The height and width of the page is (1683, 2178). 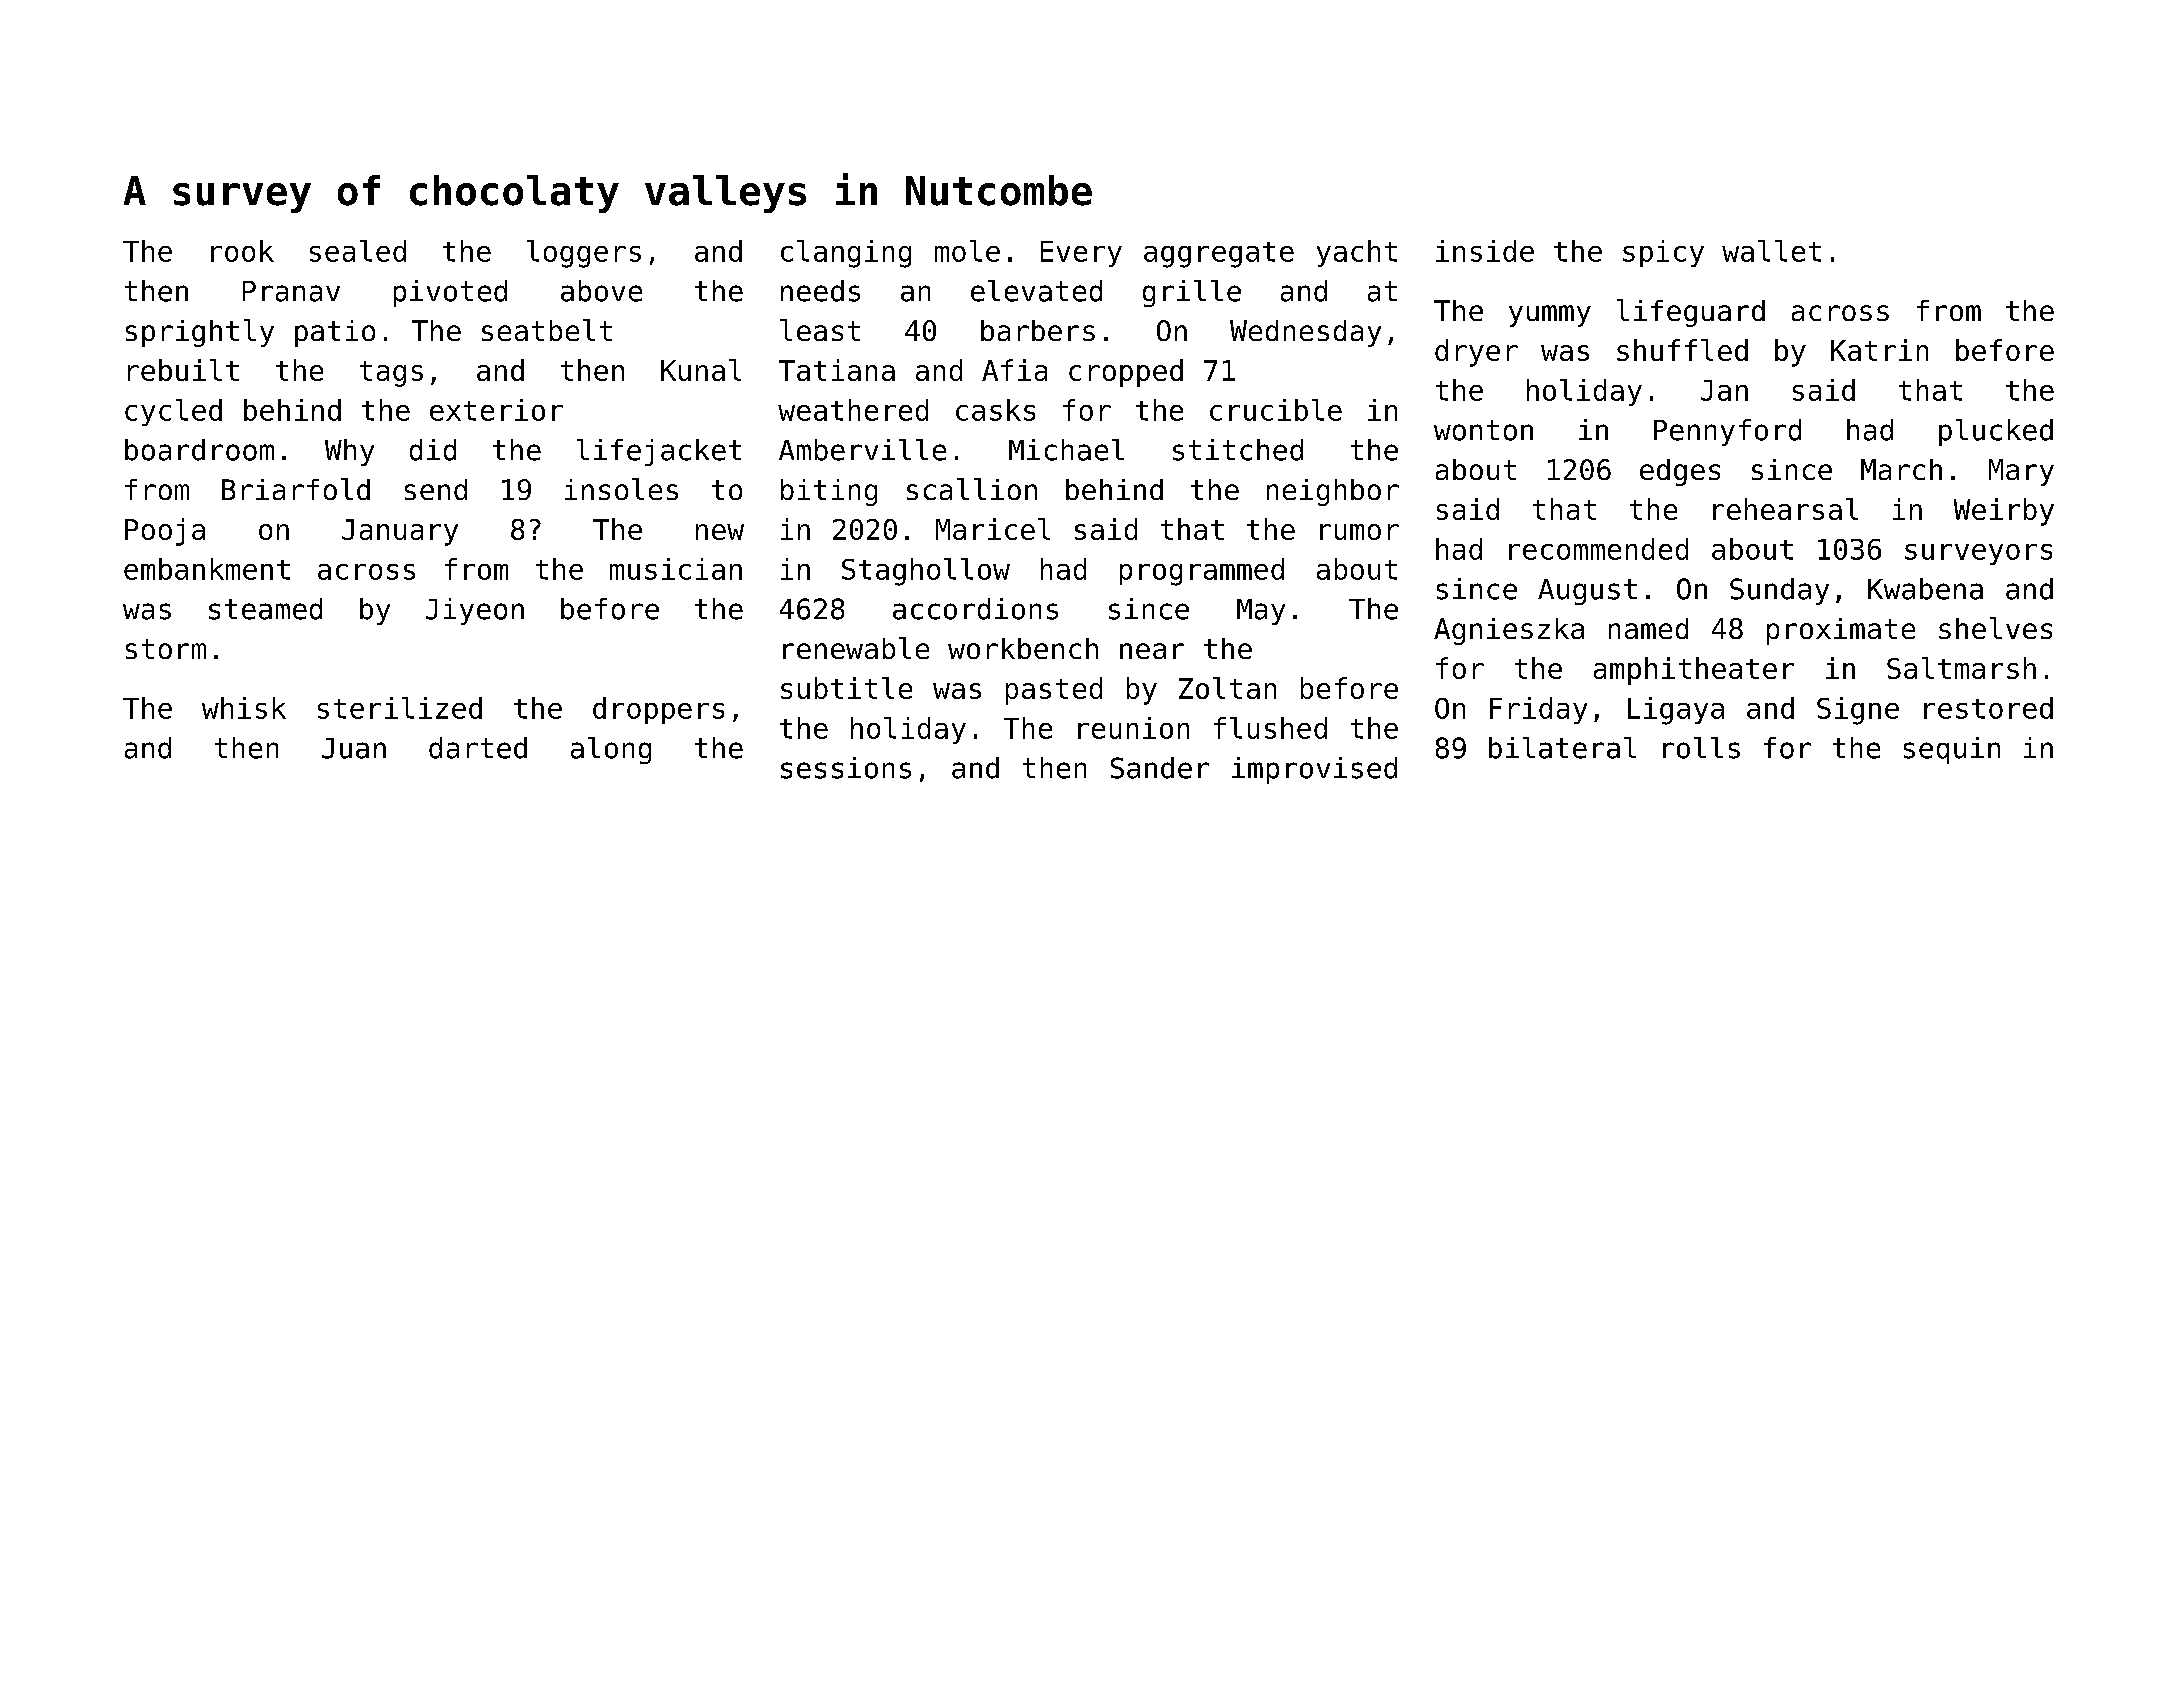 What do you see at coordinates (1066, 450) in the page?
I see `Michael` at bounding box center [1066, 450].
